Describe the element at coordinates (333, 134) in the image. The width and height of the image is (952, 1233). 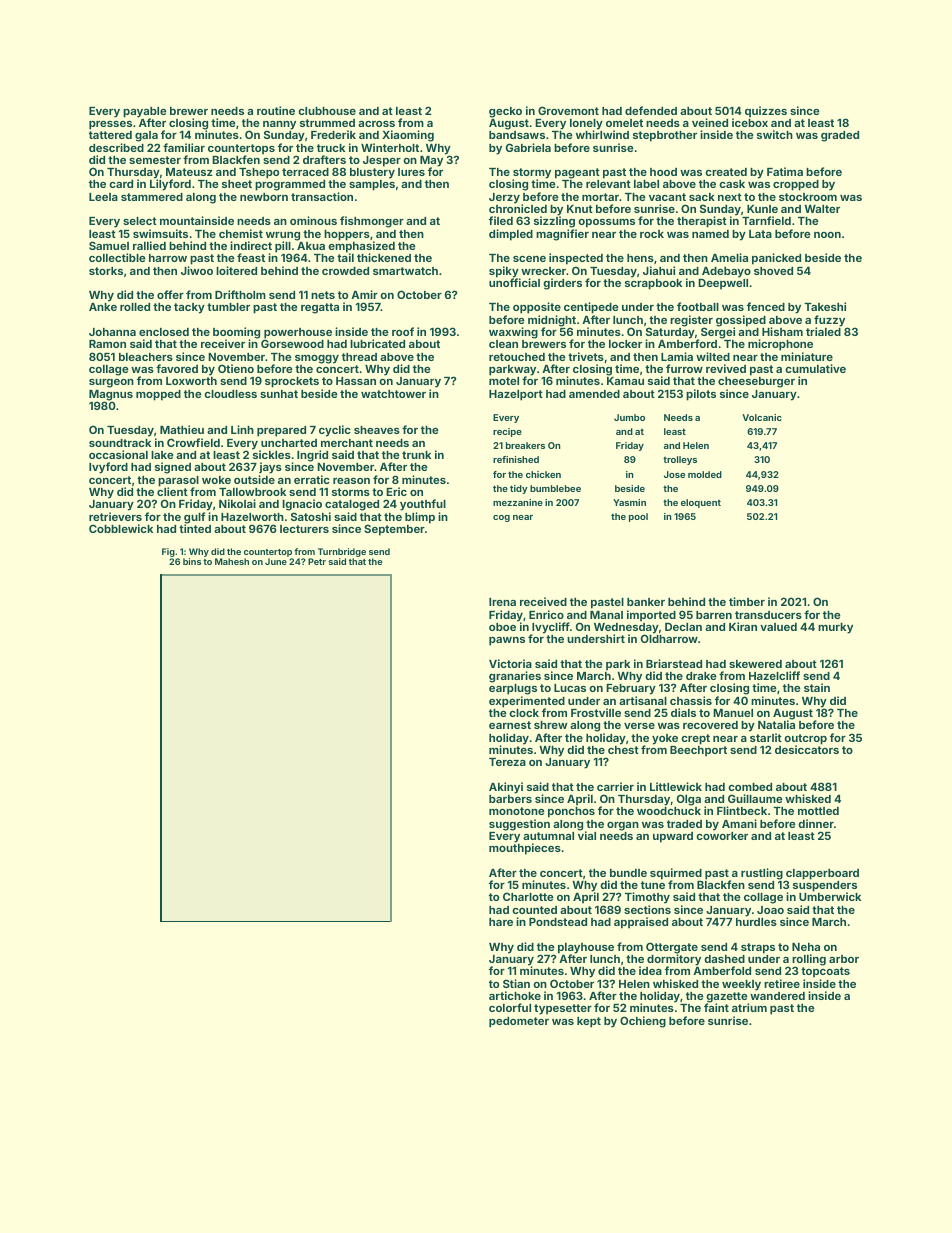
I see `Frederik` at that location.
